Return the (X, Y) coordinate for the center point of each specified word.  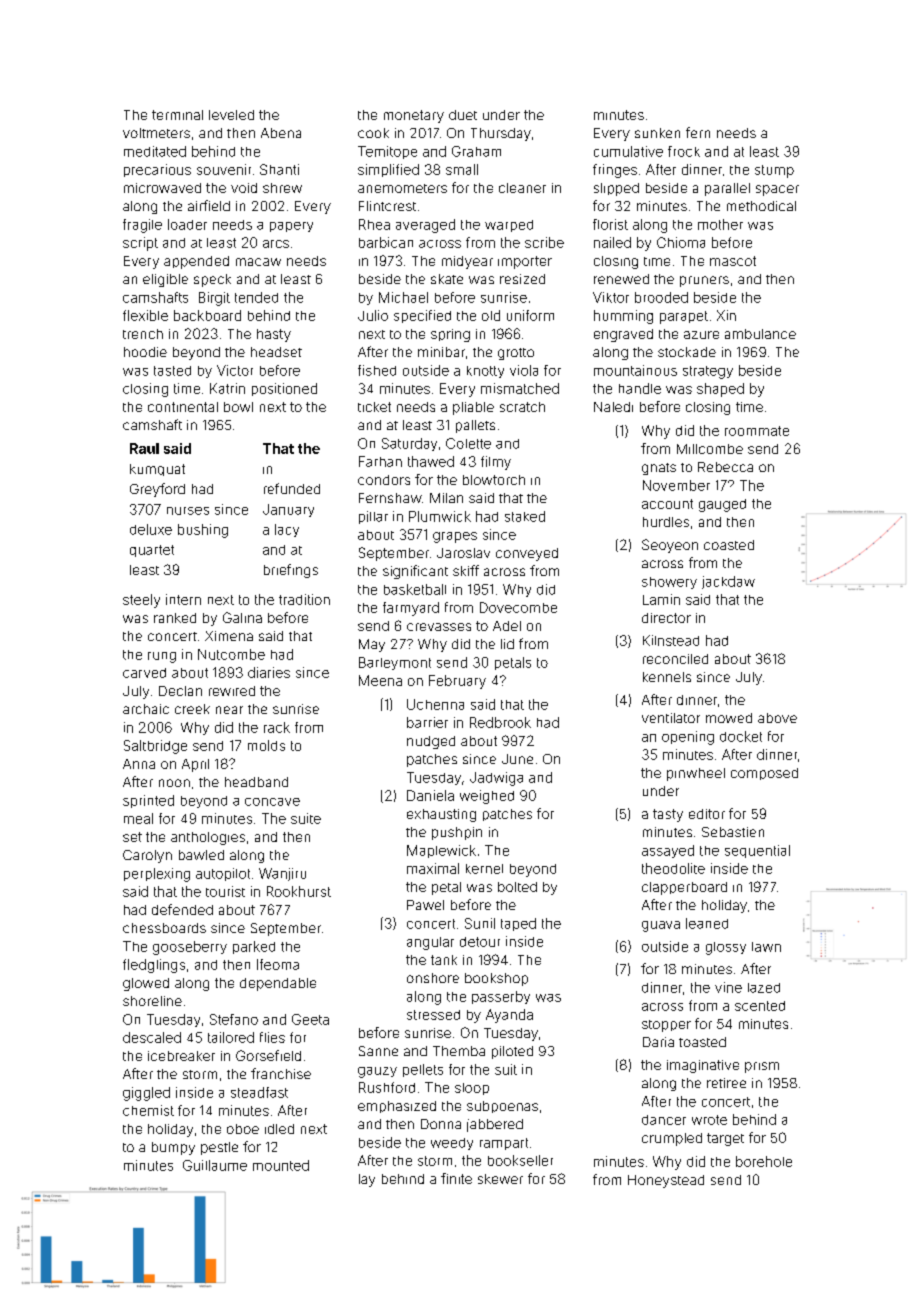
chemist (148, 1110)
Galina (242, 617)
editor (707, 814)
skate (447, 279)
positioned (284, 389)
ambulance (760, 334)
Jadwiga (496, 779)
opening (688, 738)
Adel (507, 626)
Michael (403, 297)
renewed (621, 279)
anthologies (208, 838)
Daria (658, 1042)
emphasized (397, 1107)
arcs (276, 244)
